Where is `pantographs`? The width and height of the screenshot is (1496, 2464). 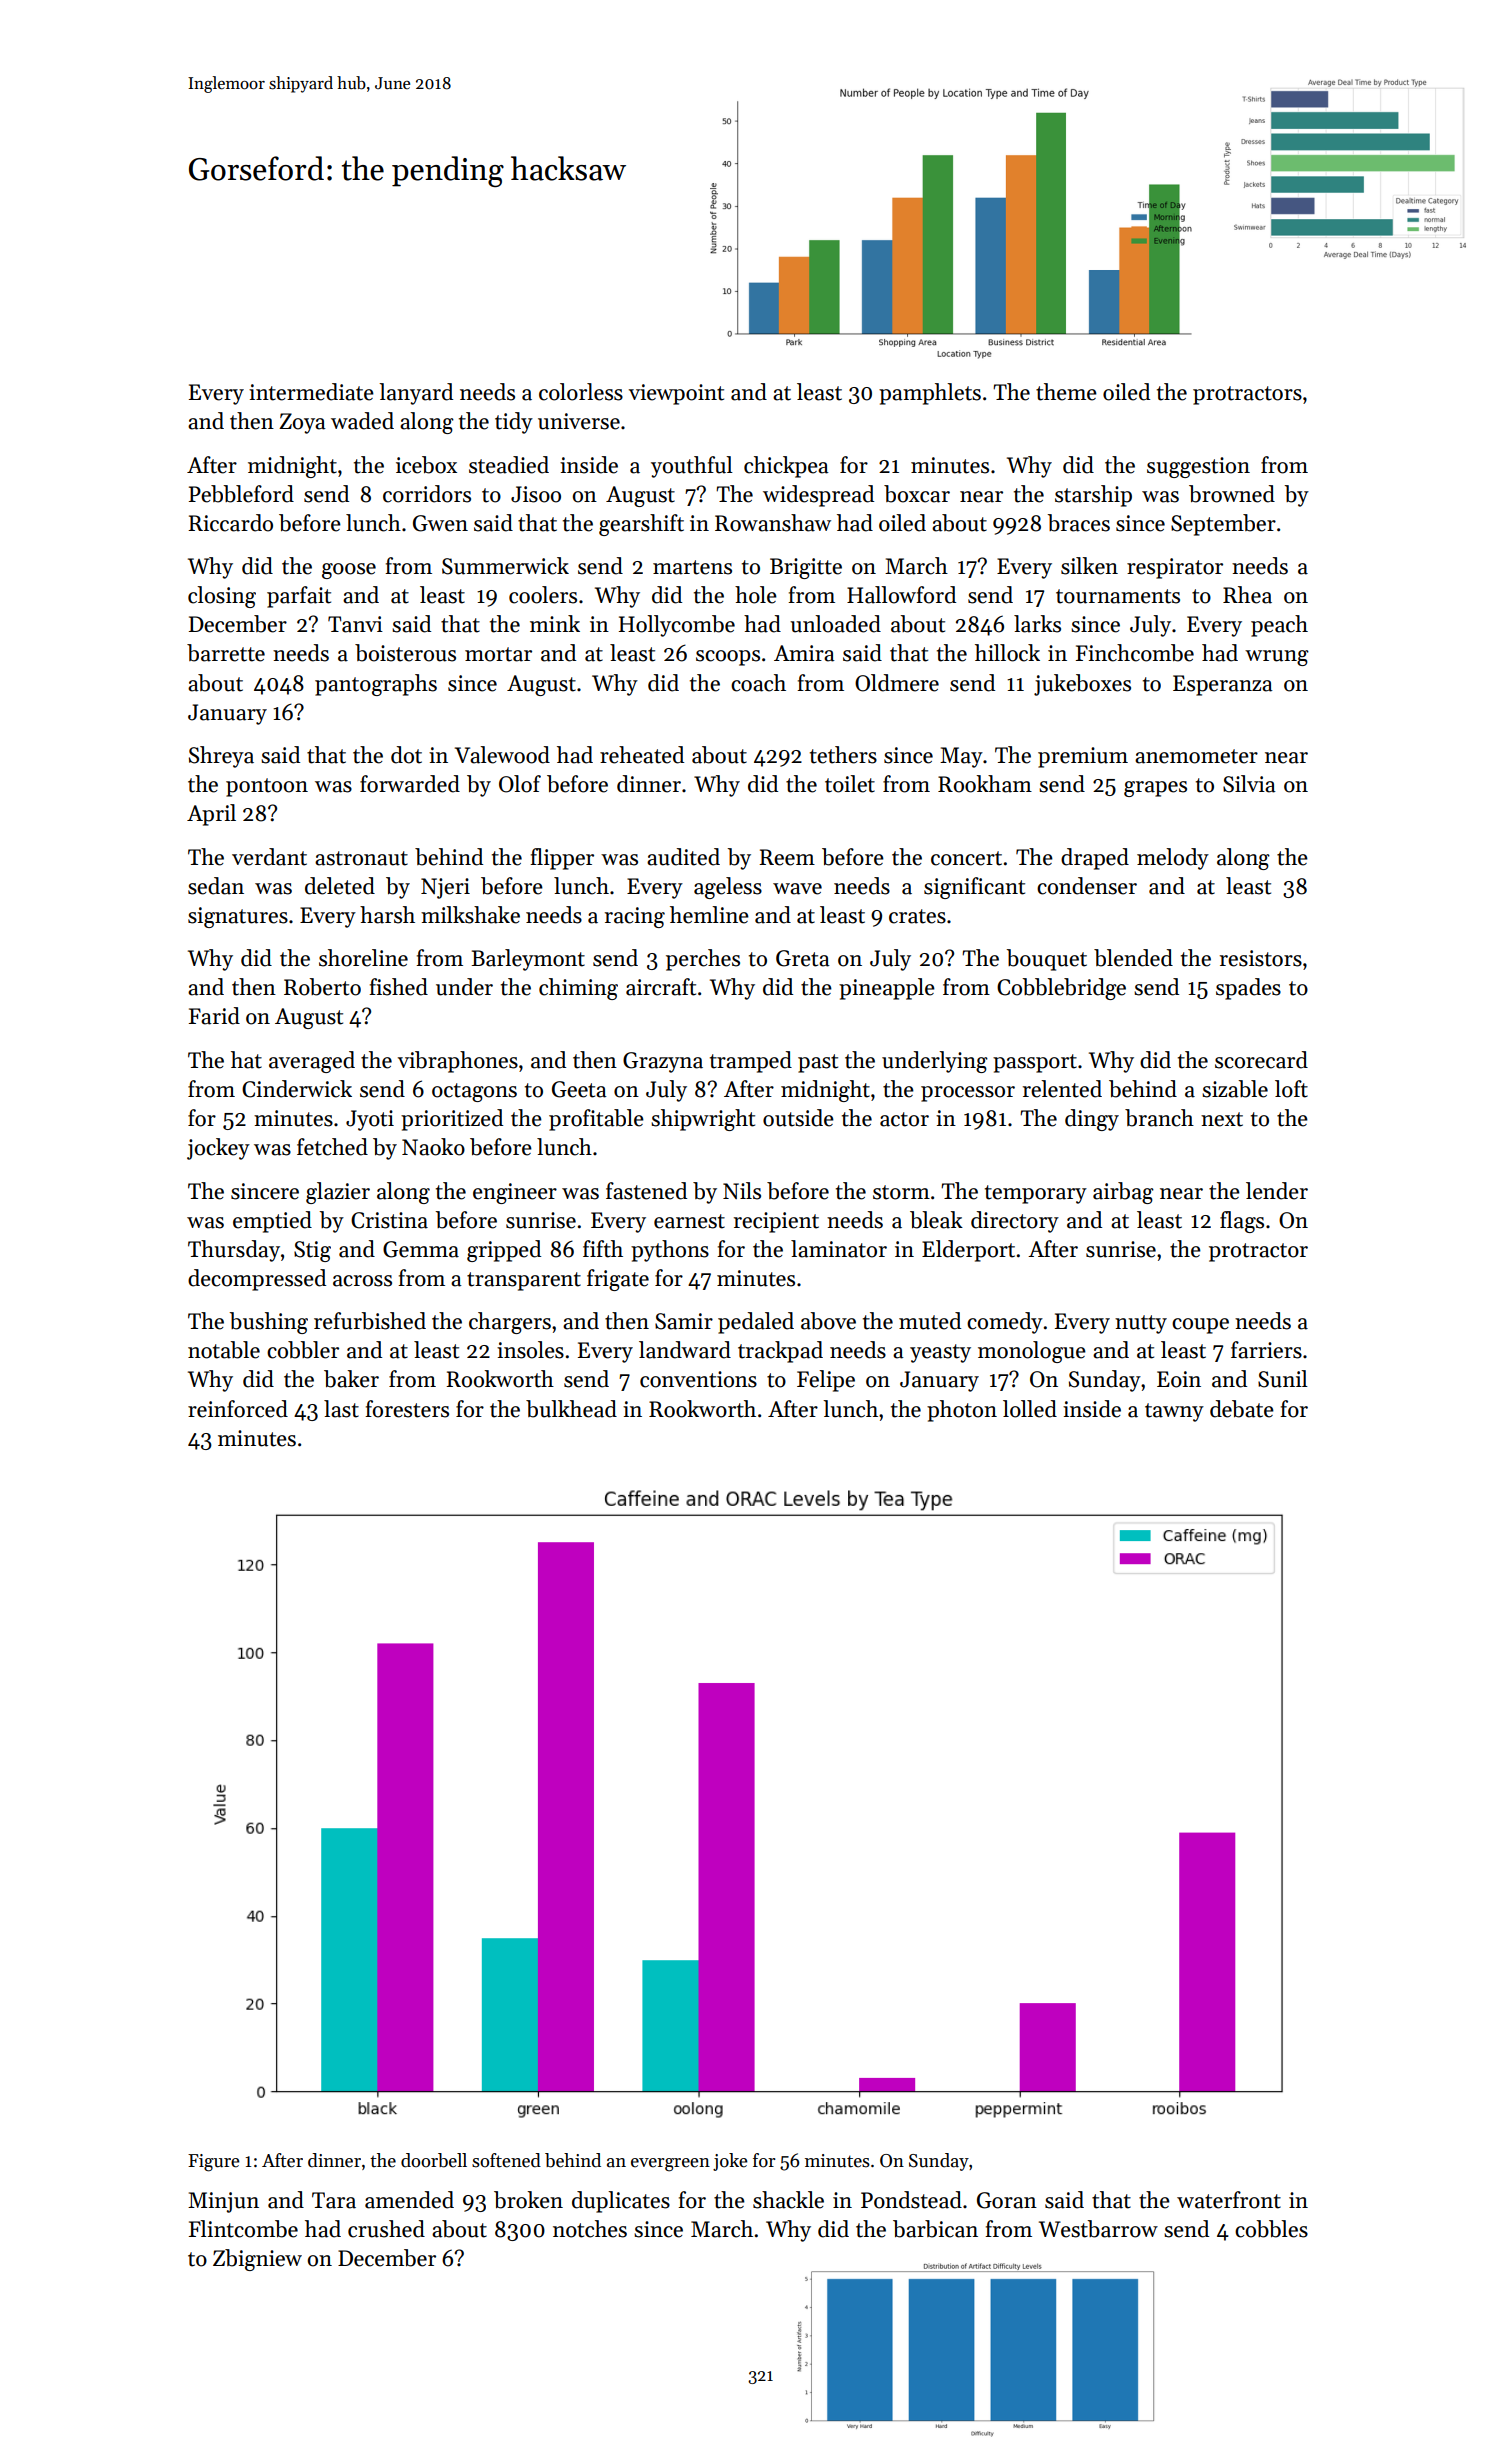
pantographs is located at coordinates (376, 685).
